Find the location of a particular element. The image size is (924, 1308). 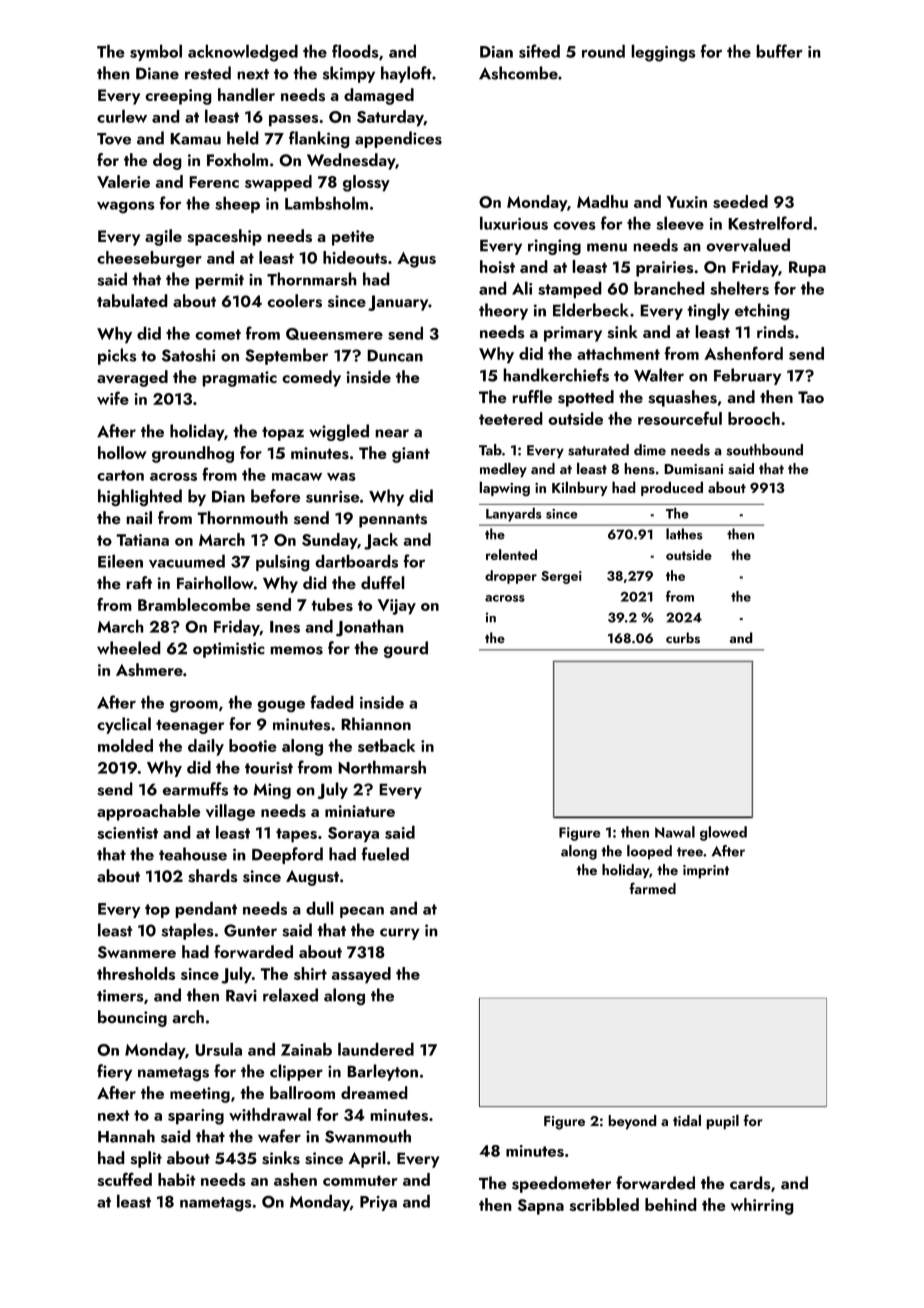

Priya is located at coordinates (378, 1203).
